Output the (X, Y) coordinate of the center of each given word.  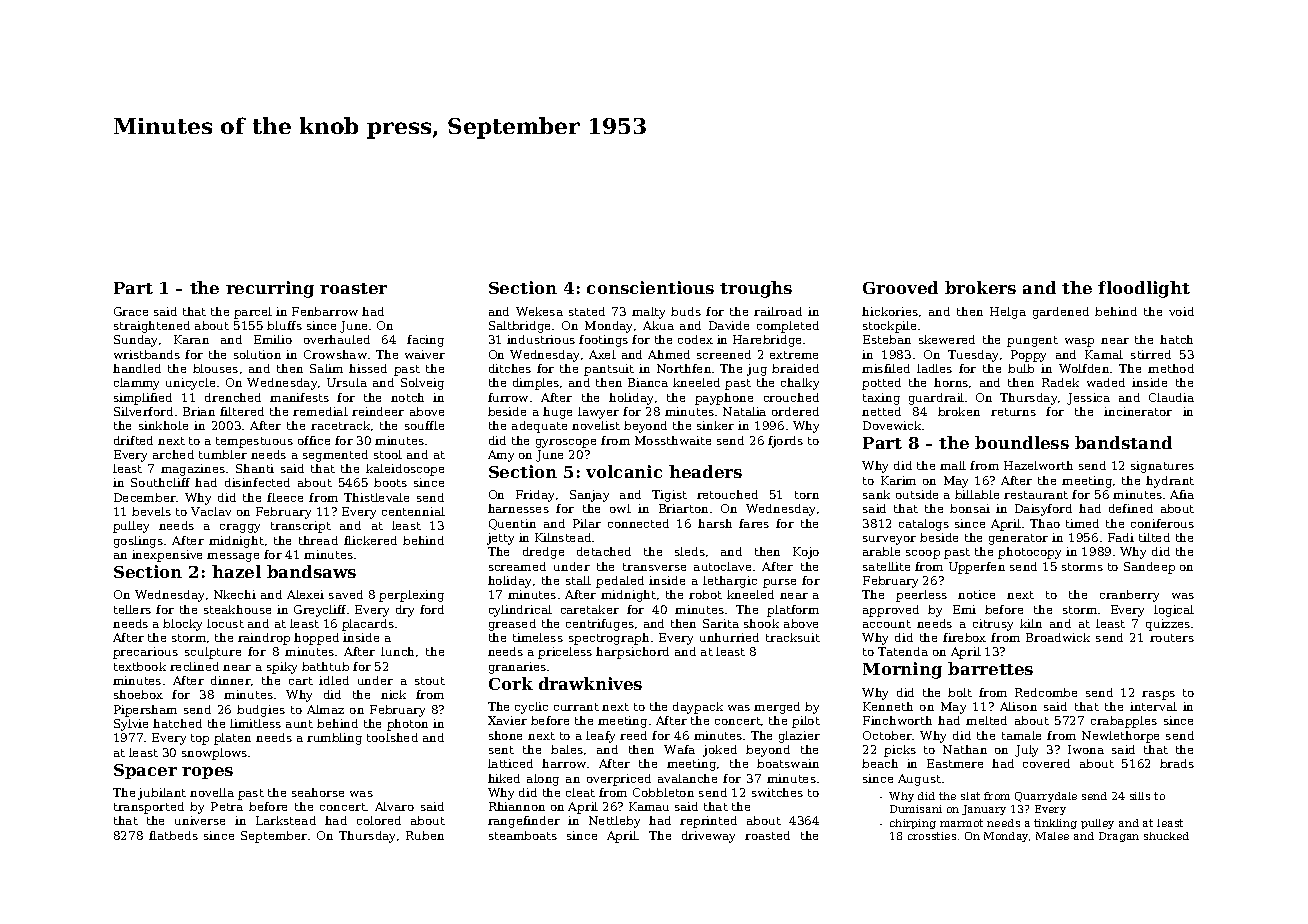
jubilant (162, 794)
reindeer (378, 411)
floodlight (1144, 289)
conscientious (650, 287)
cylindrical (520, 611)
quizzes (1168, 625)
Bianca (648, 382)
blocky (182, 625)
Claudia (1171, 397)
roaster (353, 288)
